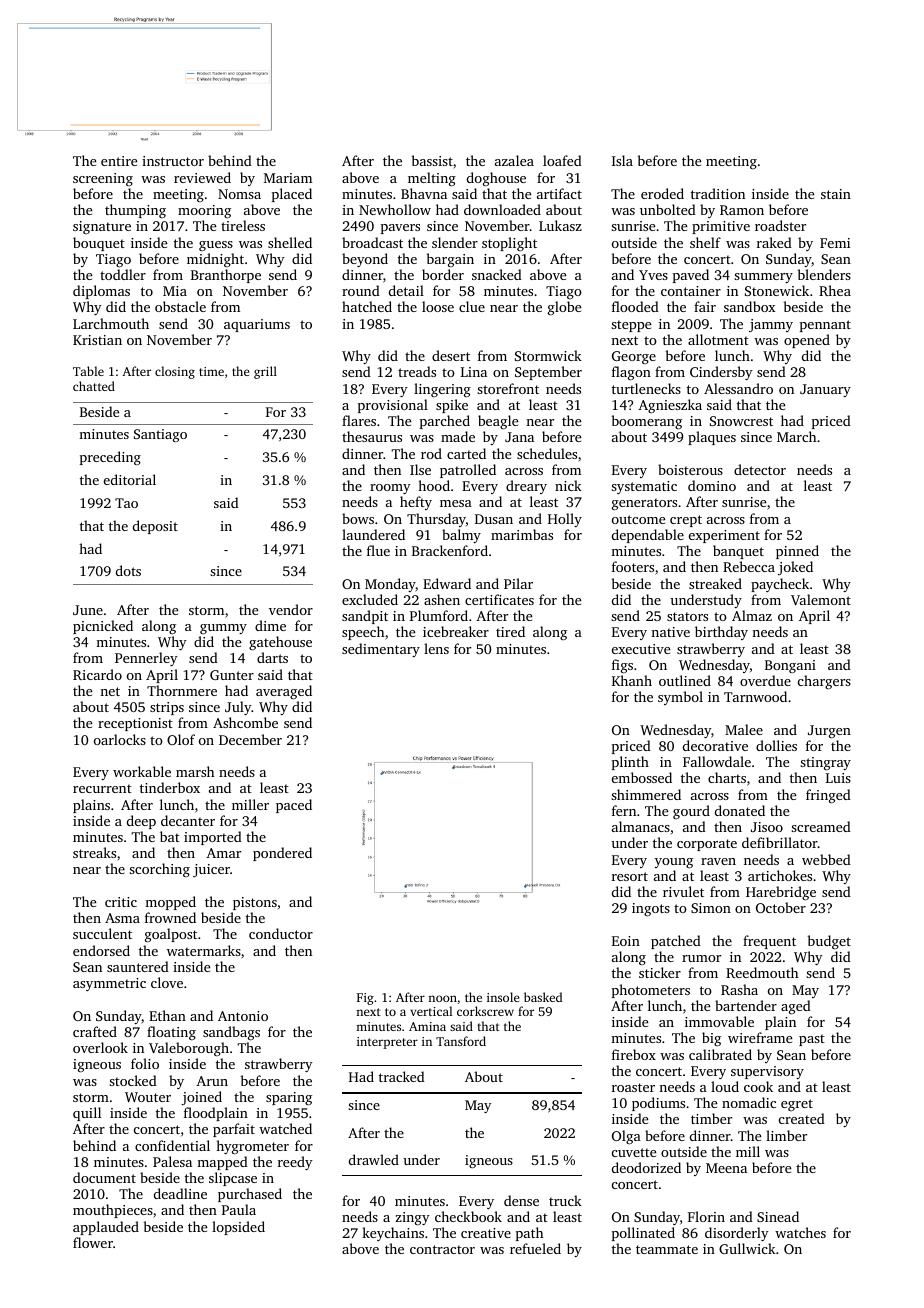 The width and height of the screenshot is (924, 1308). Describe the element at coordinates (836, 194) in the screenshot. I see `stain` at that location.
